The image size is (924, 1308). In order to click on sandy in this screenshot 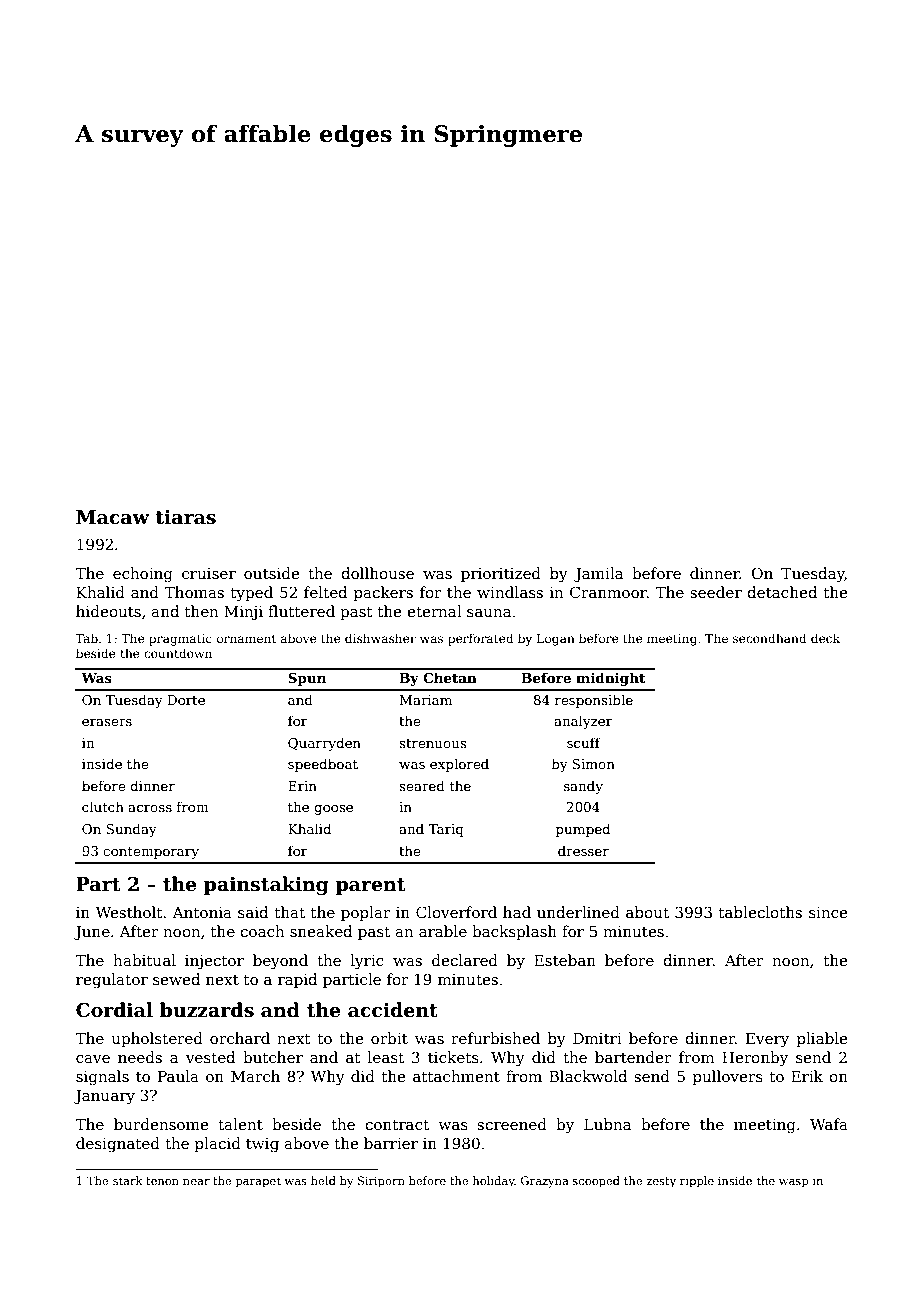, I will do `click(583, 787)`.
